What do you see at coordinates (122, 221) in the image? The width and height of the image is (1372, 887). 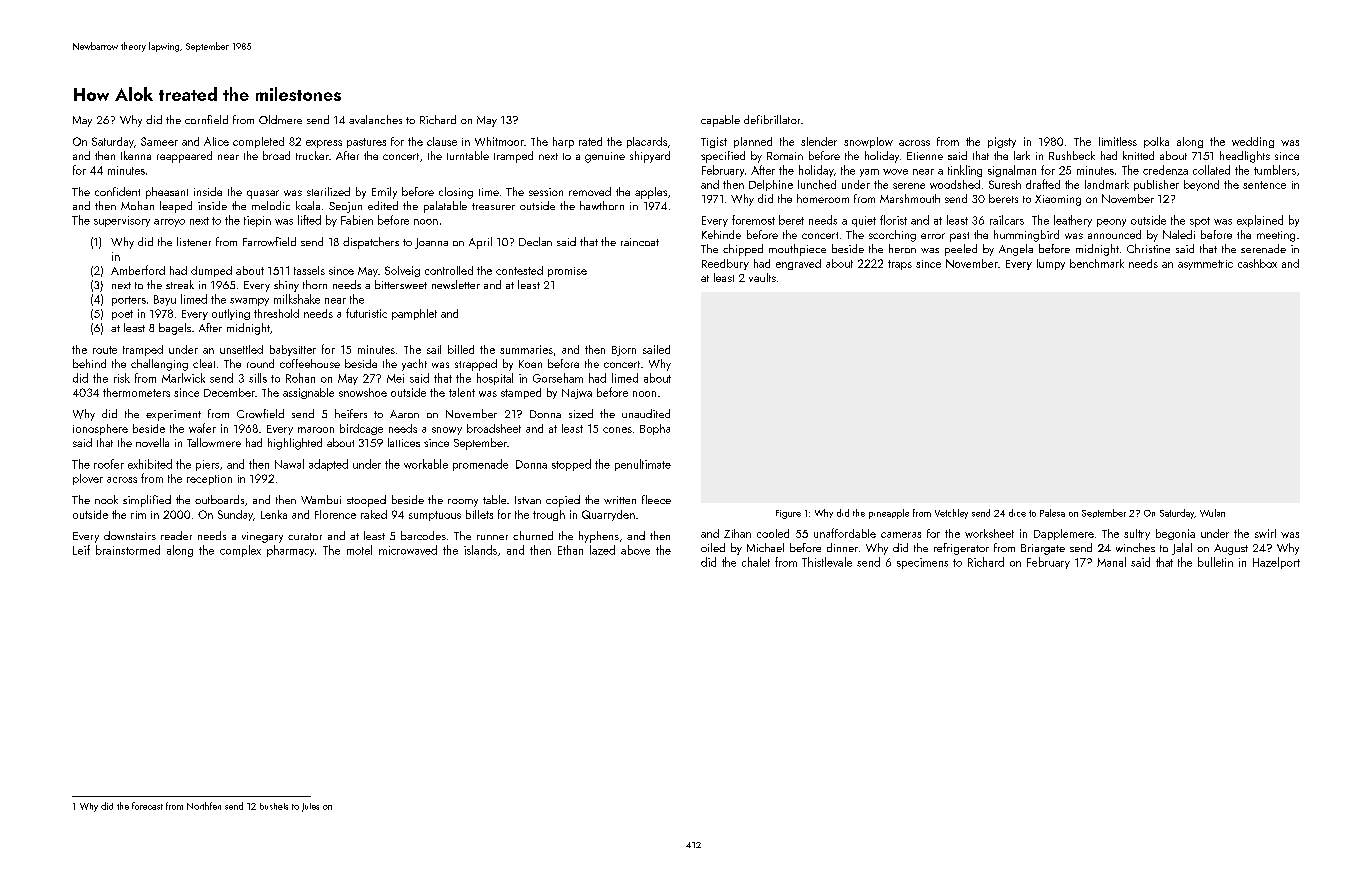 I see `supervisory` at bounding box center [122, 221].
